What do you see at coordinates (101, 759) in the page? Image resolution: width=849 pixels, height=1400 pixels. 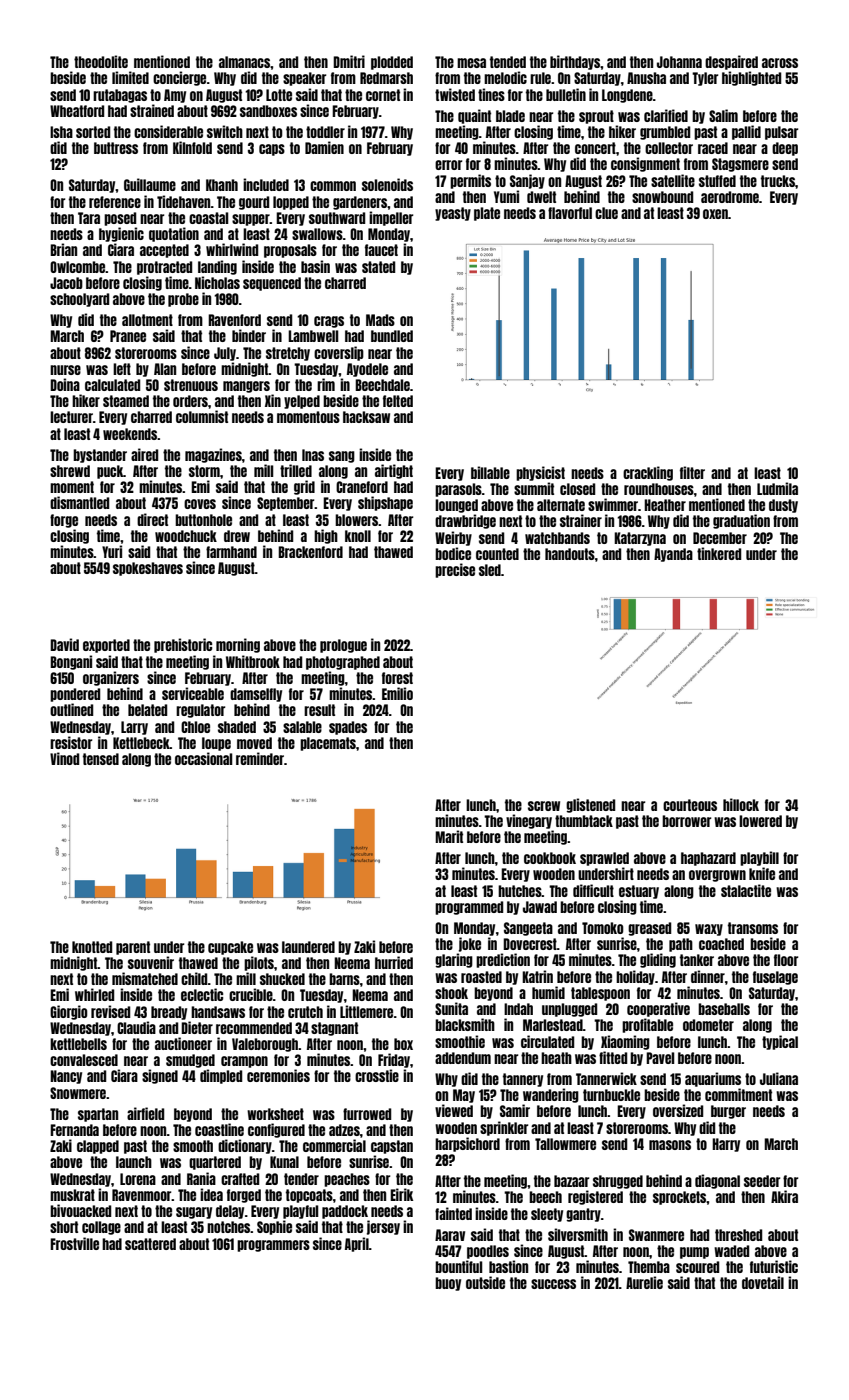 I see `tensed` at bounding box center [101, 759].
